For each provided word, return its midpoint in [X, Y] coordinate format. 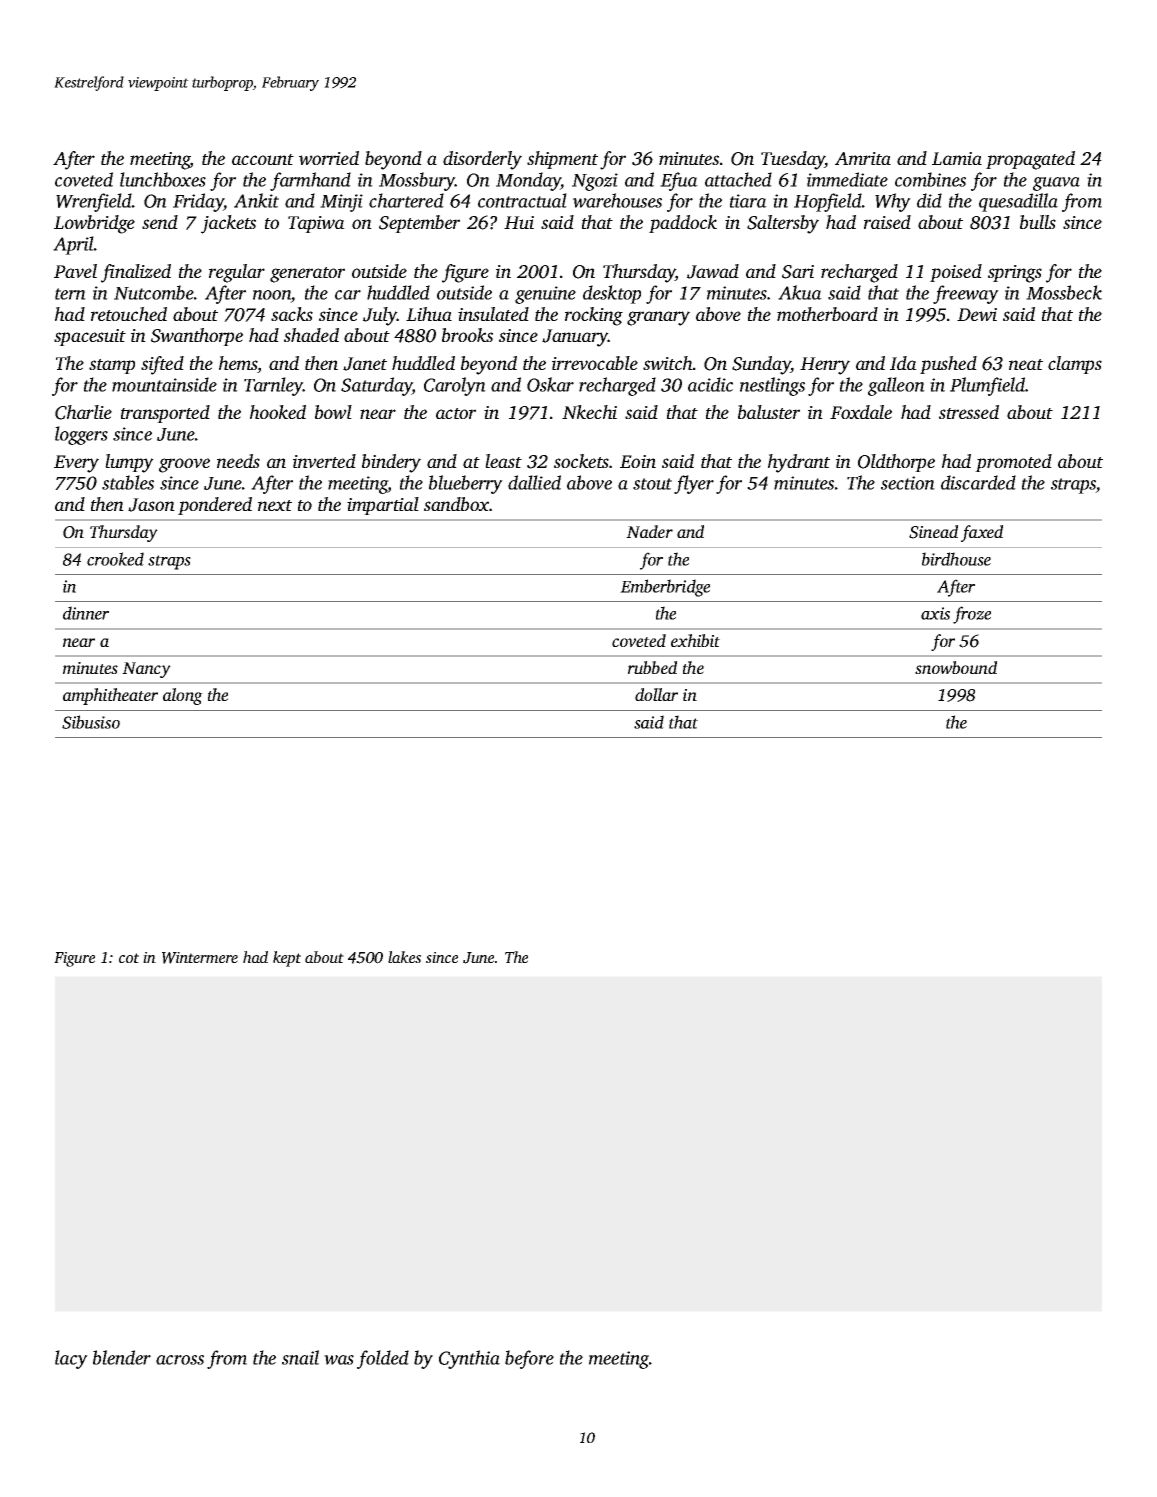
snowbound [956, 667]
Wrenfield [94, 202]
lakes [404, 957]
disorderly [482, 160]
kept [287, 959]
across [180, 1360]
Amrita [863, 158]
